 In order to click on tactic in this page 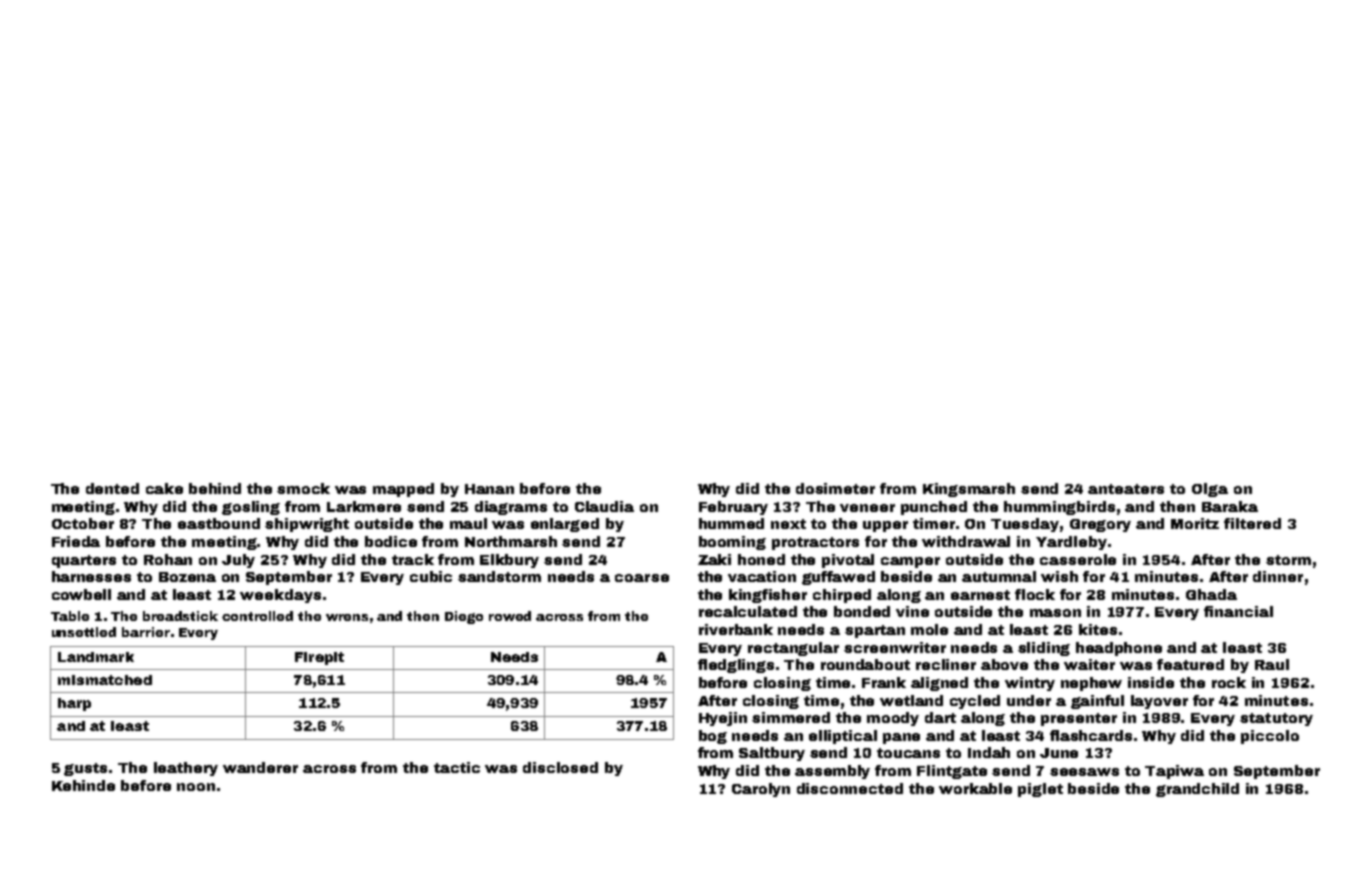, I will do `click(457, 767)`.
